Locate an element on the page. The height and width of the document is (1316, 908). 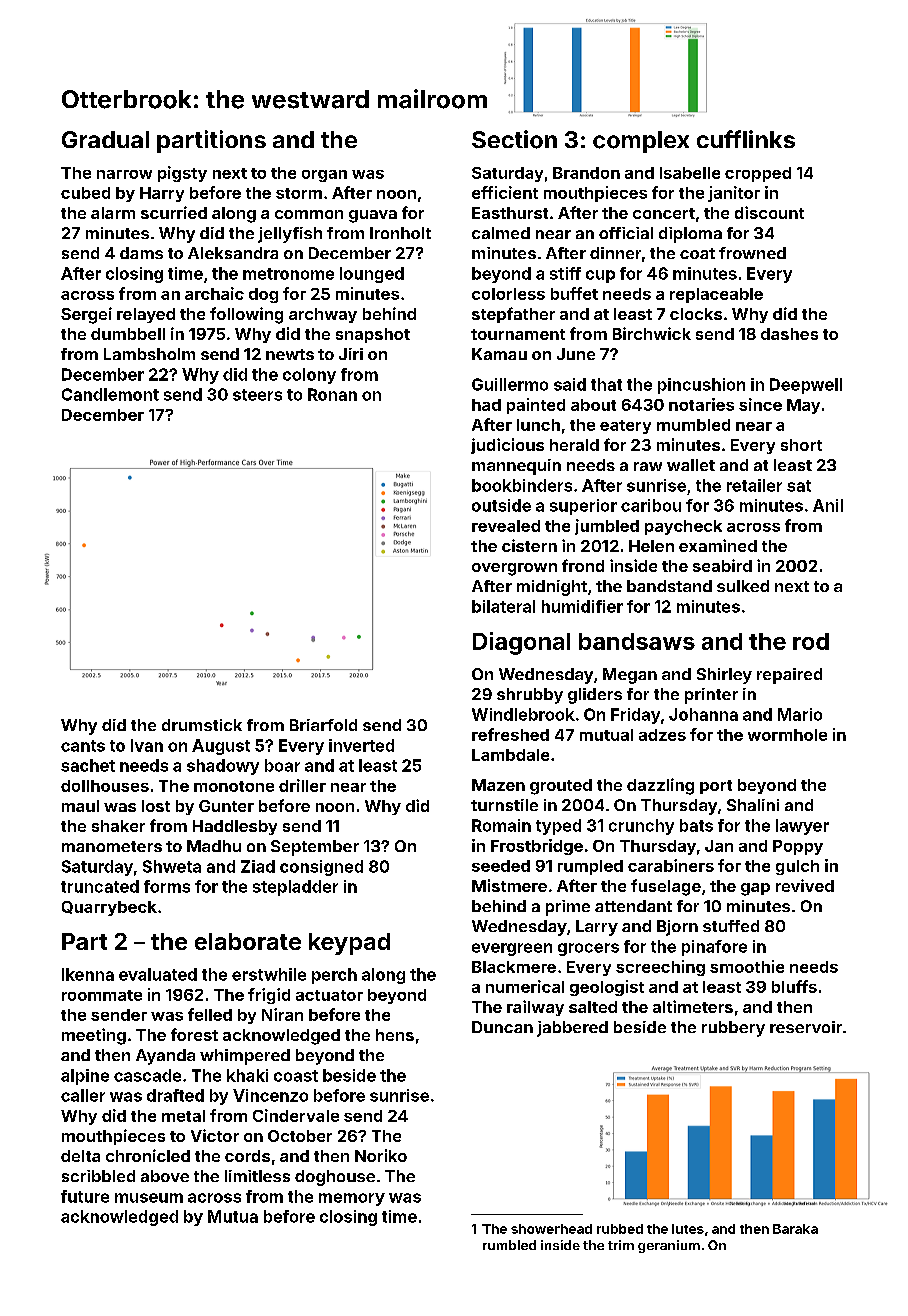
jabbered is located at coordinates (572, 1029).
